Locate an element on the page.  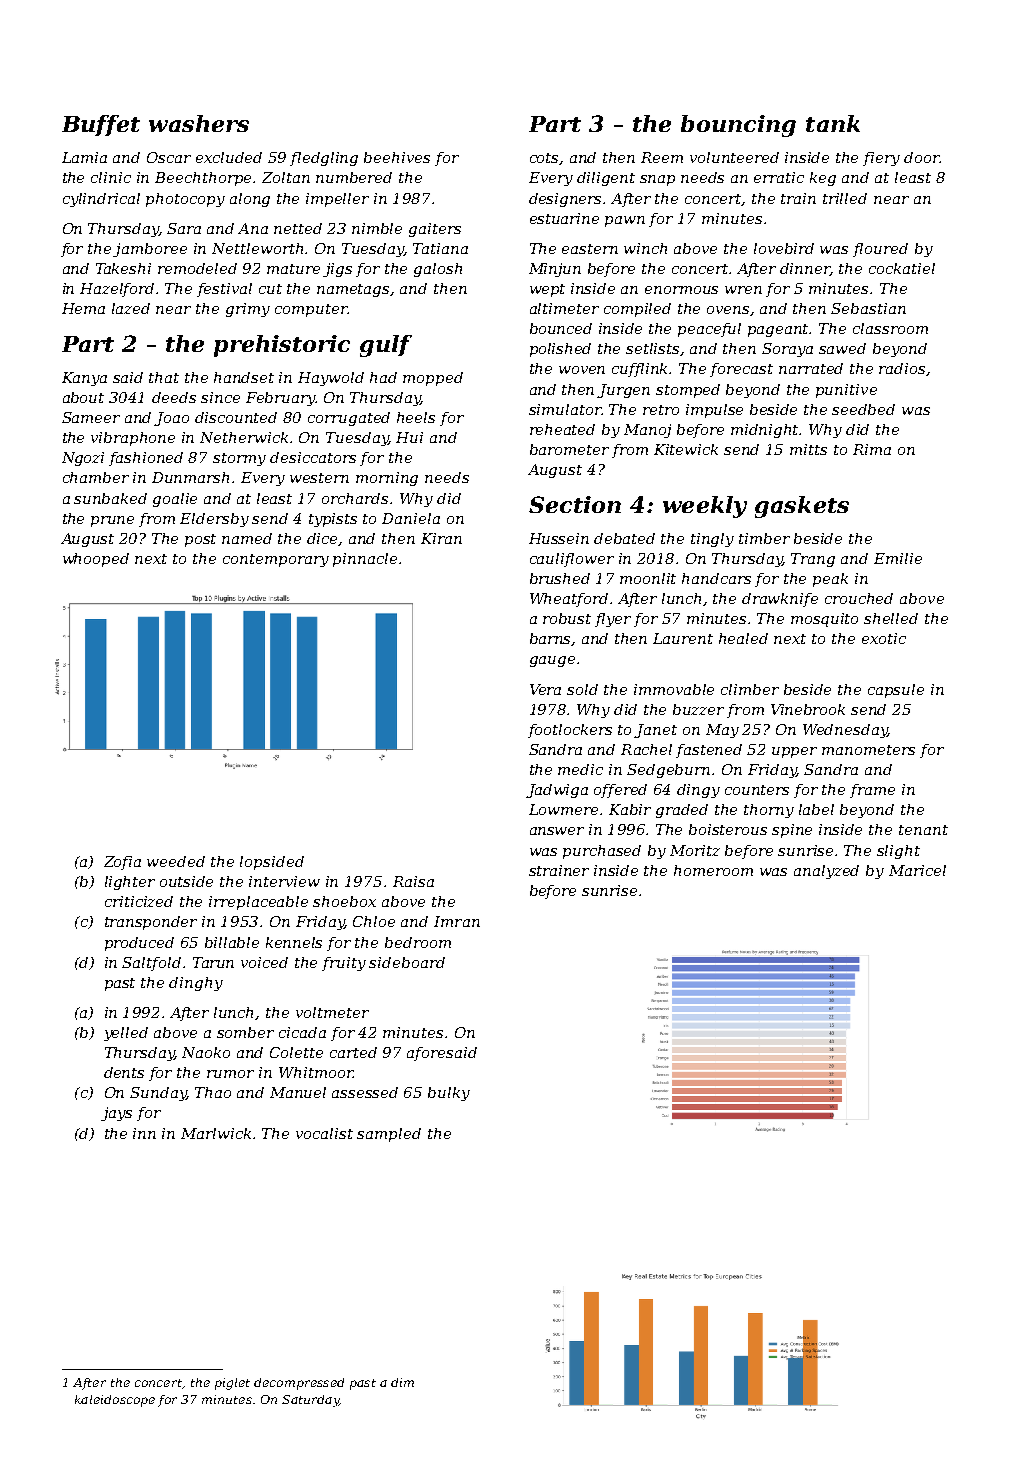
photocopy is located at coordinates (185, 200).
